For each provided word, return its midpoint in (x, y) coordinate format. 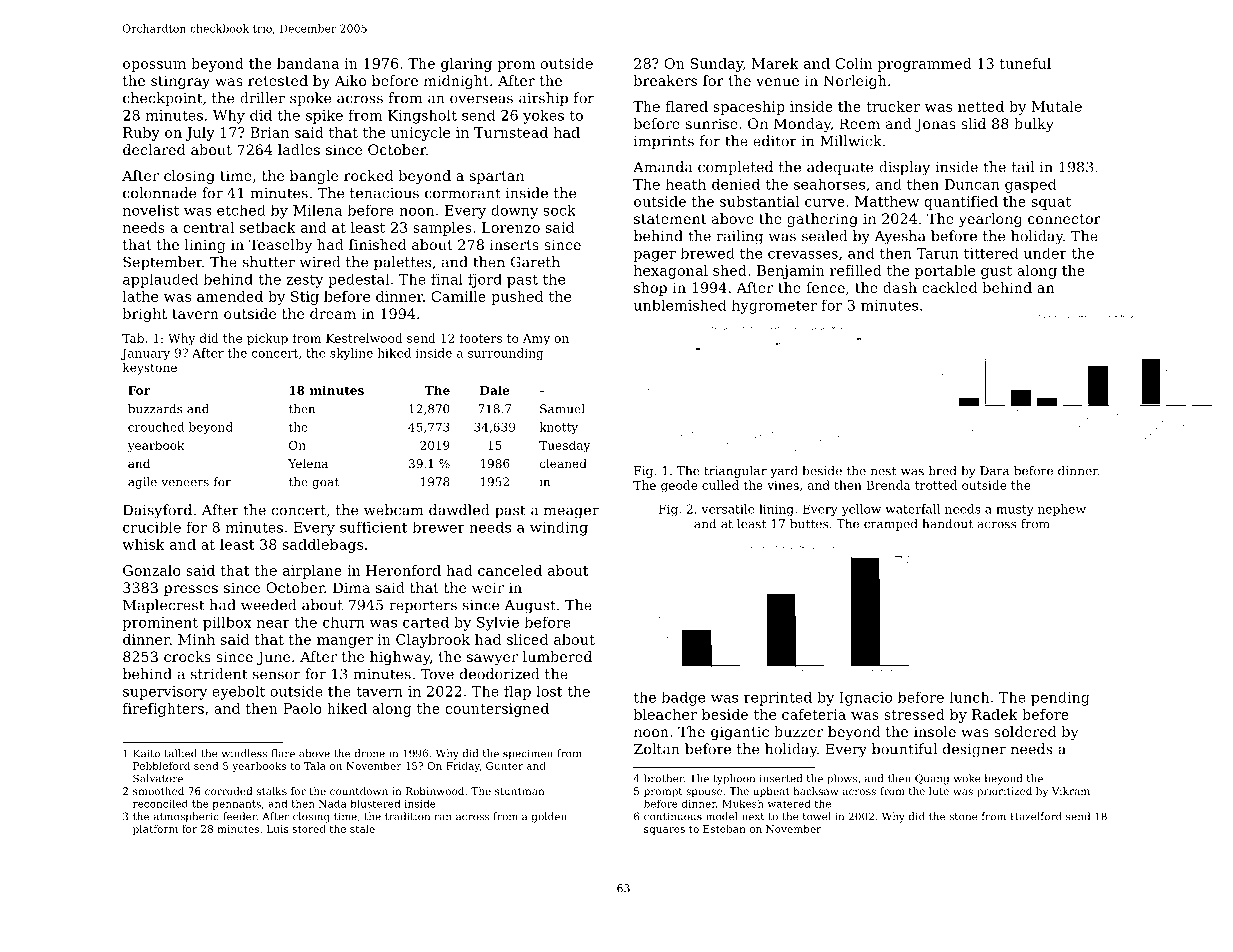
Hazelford (1036, 816)
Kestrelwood (364, 338)
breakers (665, 80)
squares (664, 831)
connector (1064, 219)
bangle (314, 177)
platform (155, 830)
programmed (925, 65)
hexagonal (671, 272)
